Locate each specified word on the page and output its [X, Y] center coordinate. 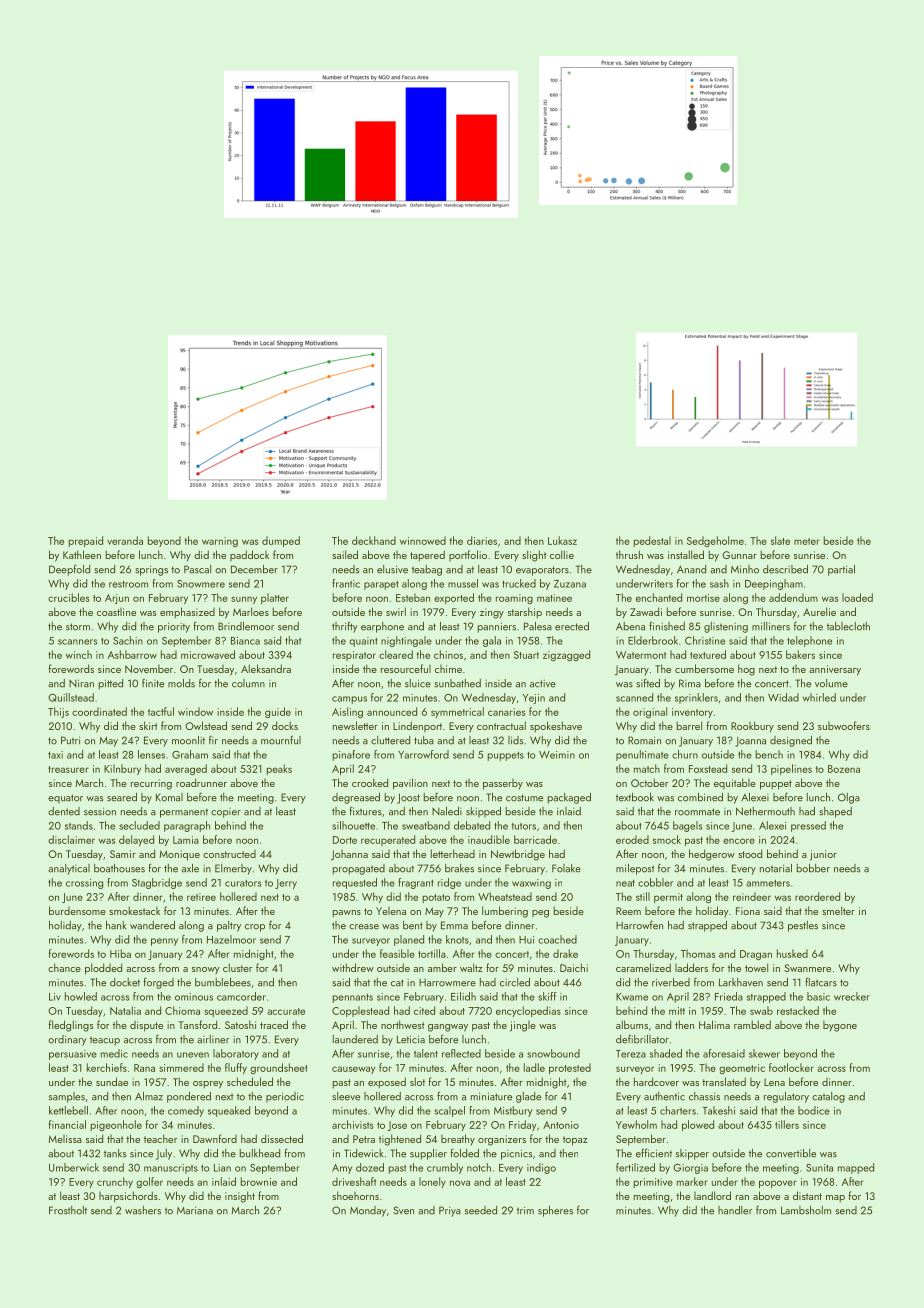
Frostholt [68, 1210]
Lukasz [562, 540]
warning [220, 542]
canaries [506, 712]
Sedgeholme [715, 541]
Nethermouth [765, 811]
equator [65, 799]
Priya [450, 1211]
